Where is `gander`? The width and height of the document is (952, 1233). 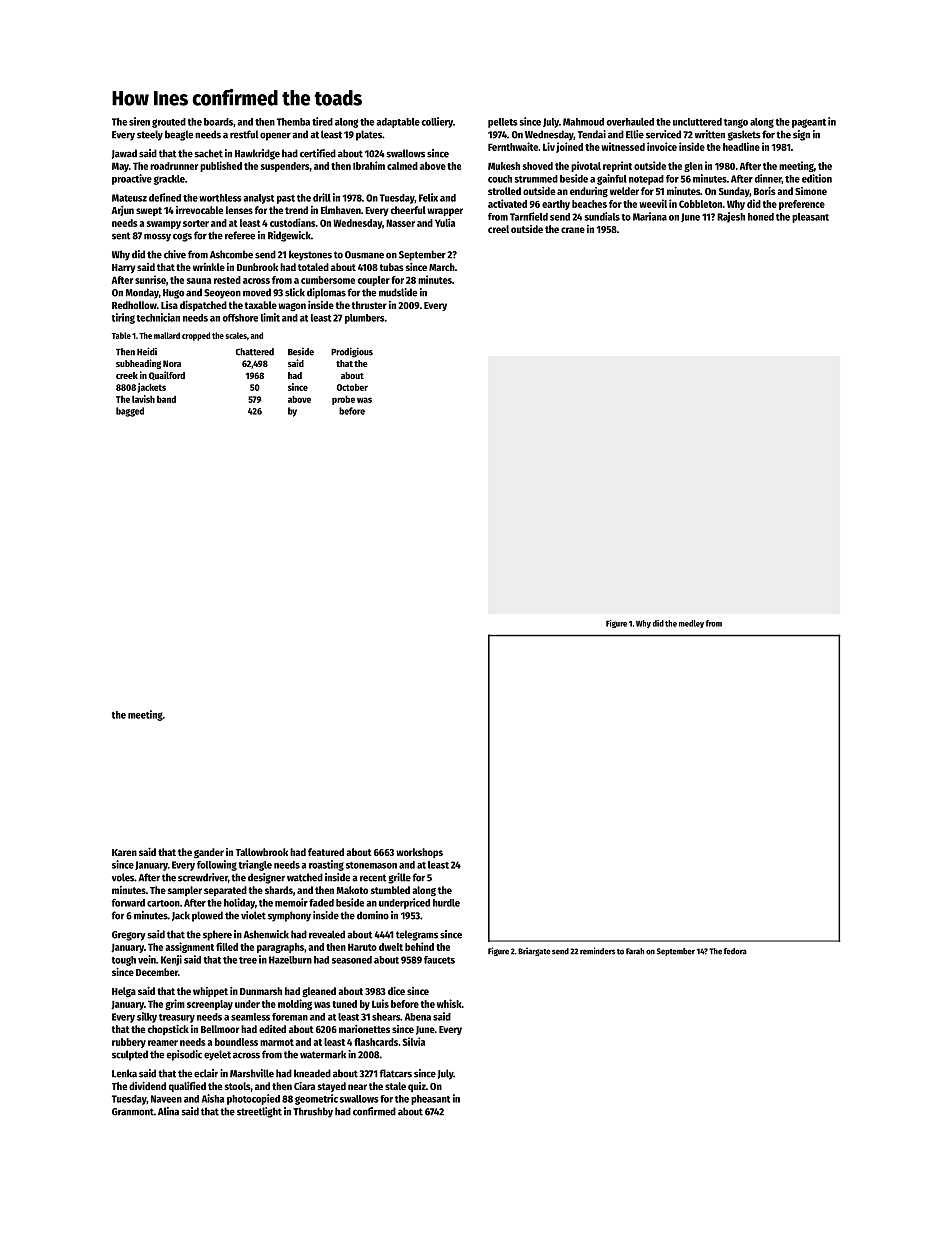
gander is located at coordinates (209, 853).
